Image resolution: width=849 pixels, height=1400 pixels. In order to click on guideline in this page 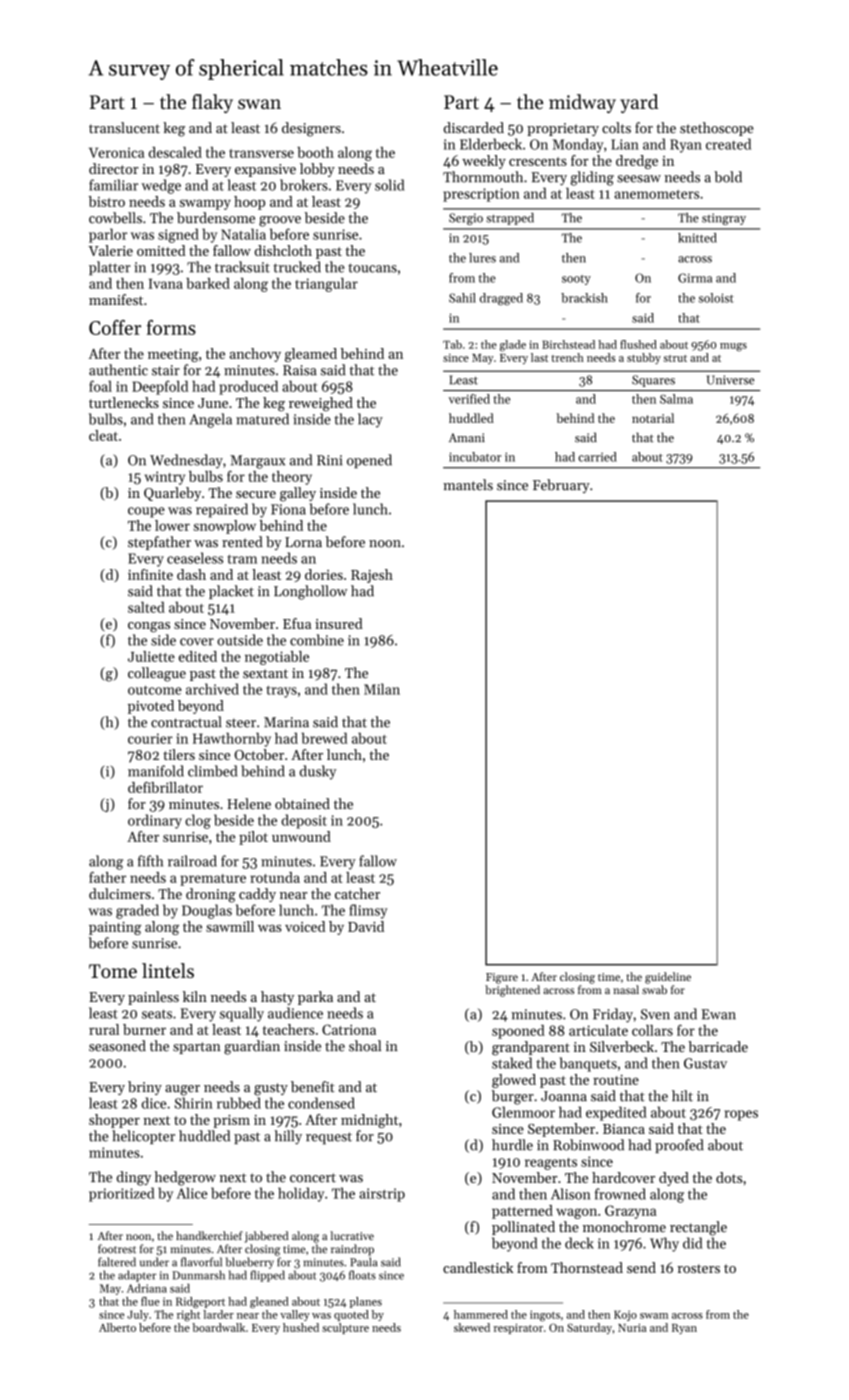, I will do `click(668, 978)`.
